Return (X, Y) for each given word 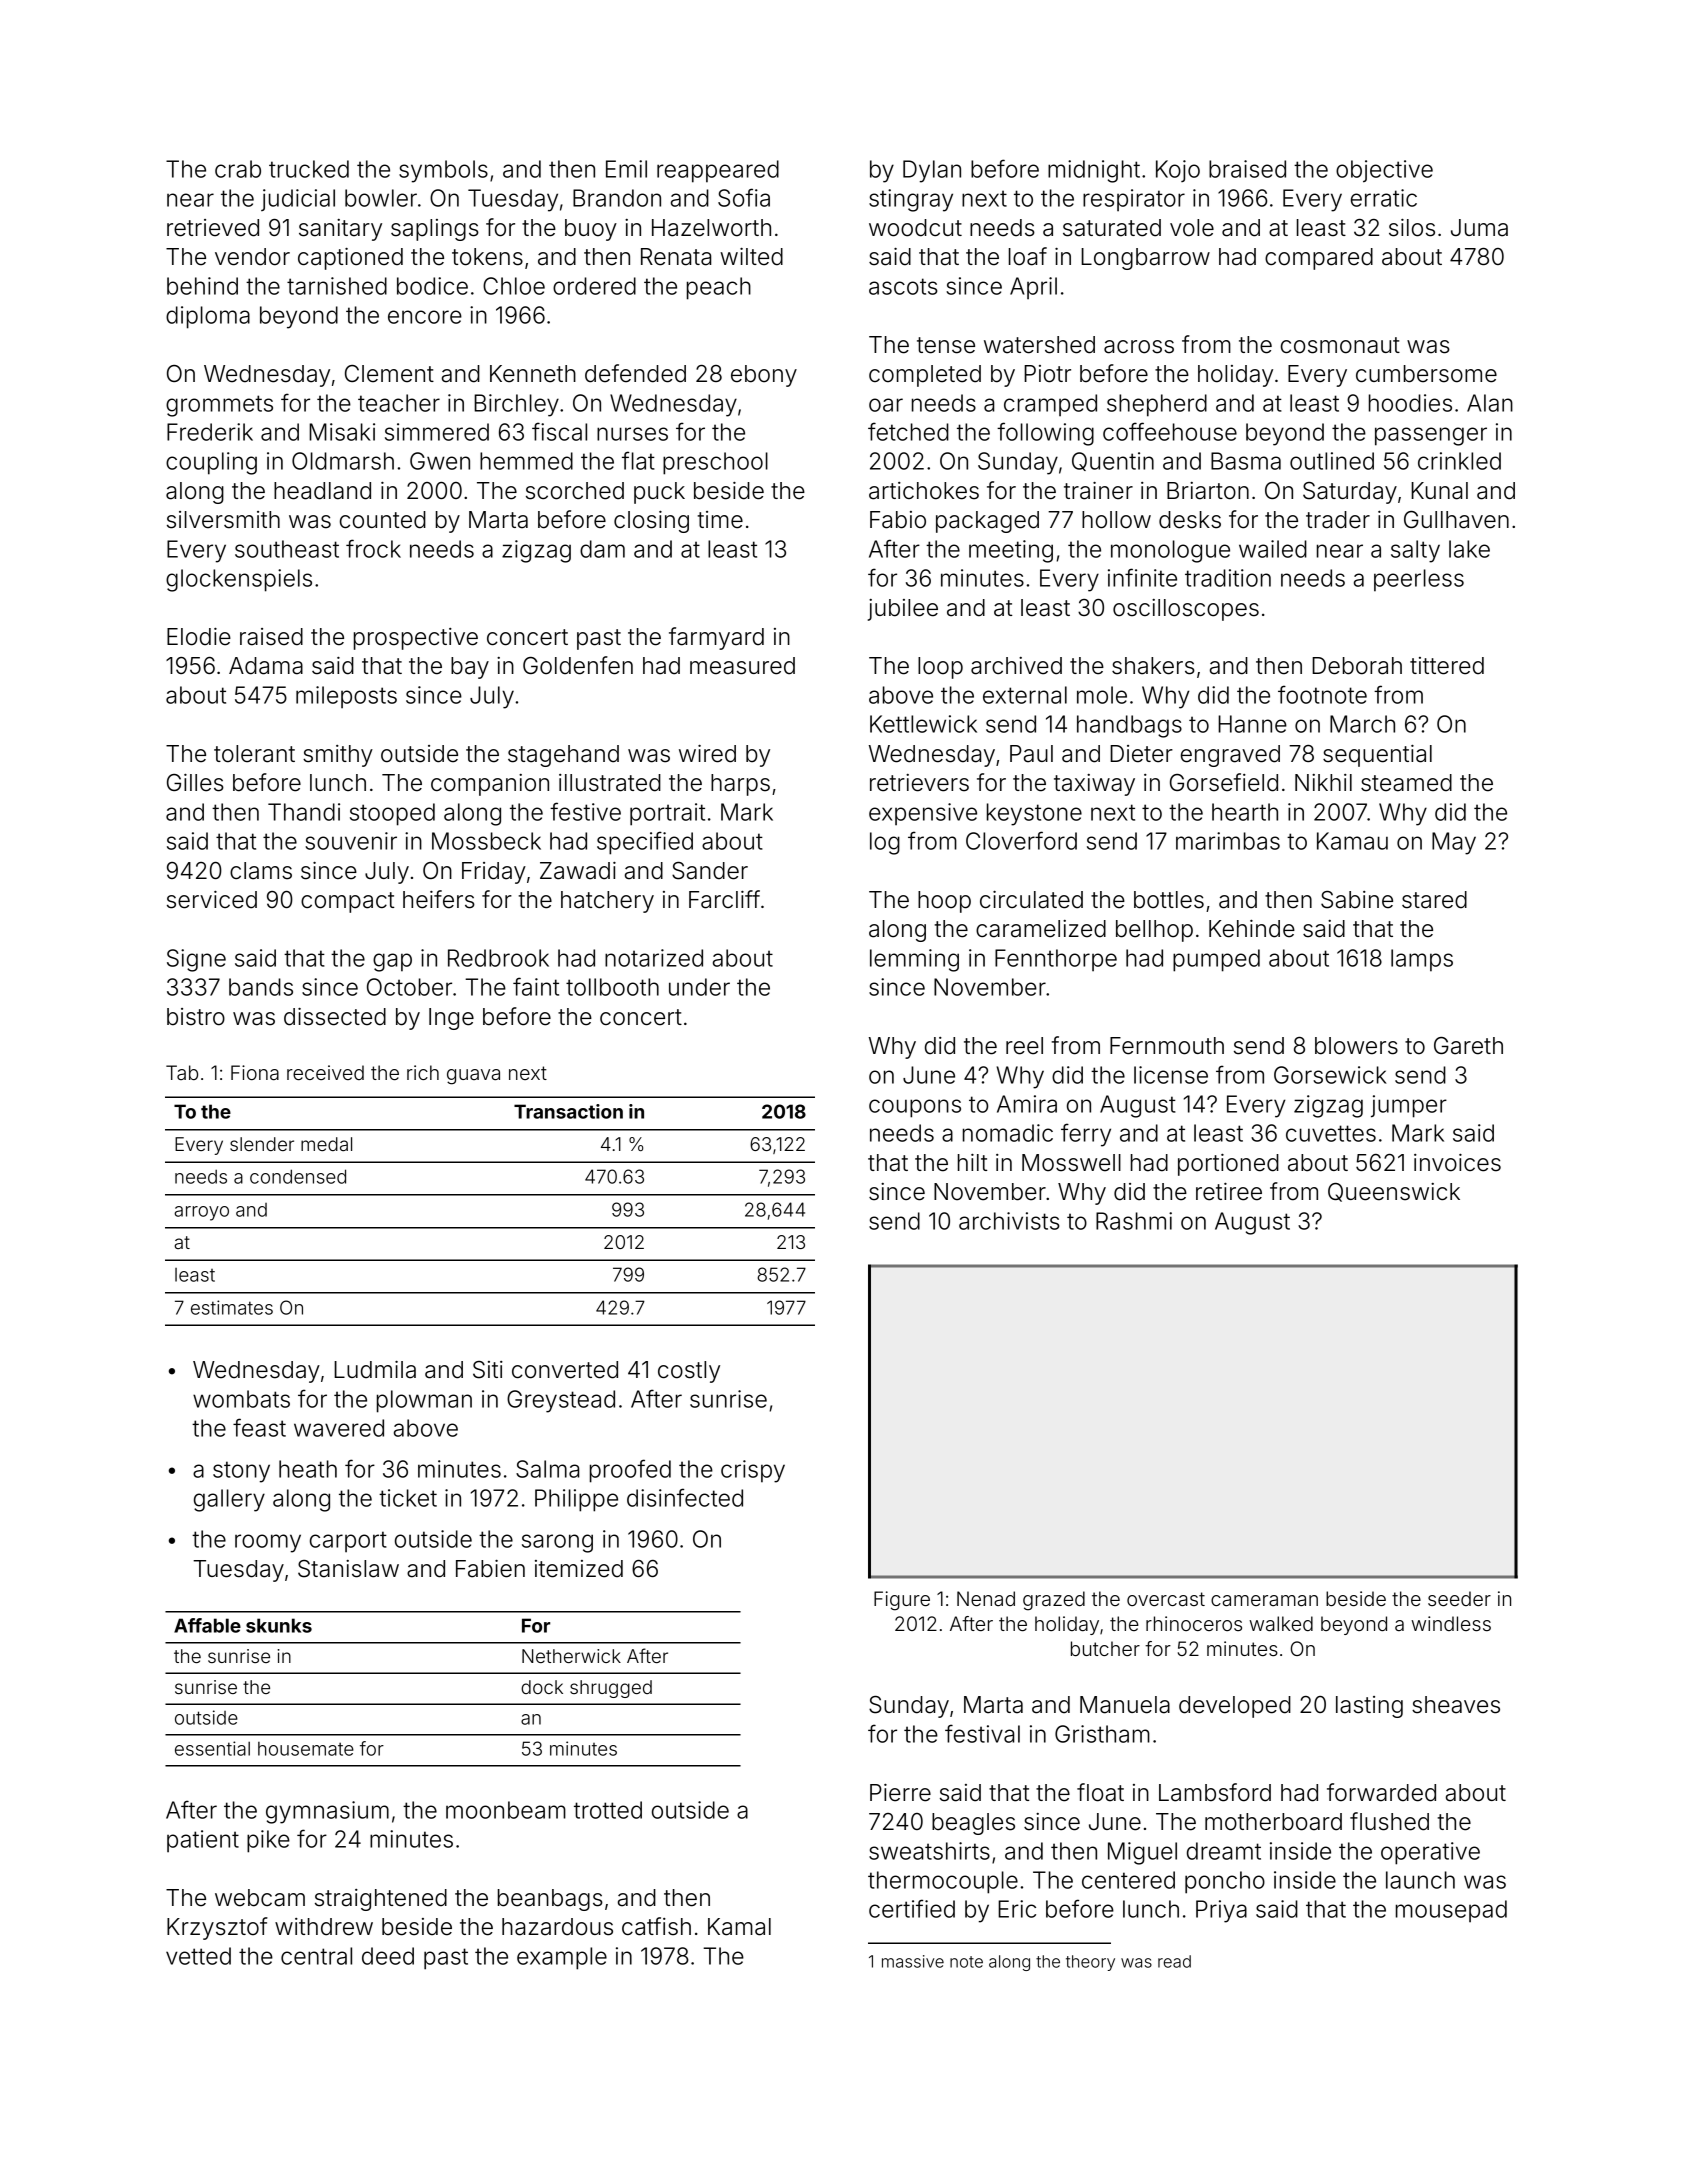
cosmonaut (1340, 345)
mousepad (1451, 1911)
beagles (973, 1824)
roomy (268, 1543)
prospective (416, 639)
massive (913, 1961)
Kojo (1178, 171)
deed (388, 1956)
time (720, 520)
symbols (443, 171)
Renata (676, 257)
